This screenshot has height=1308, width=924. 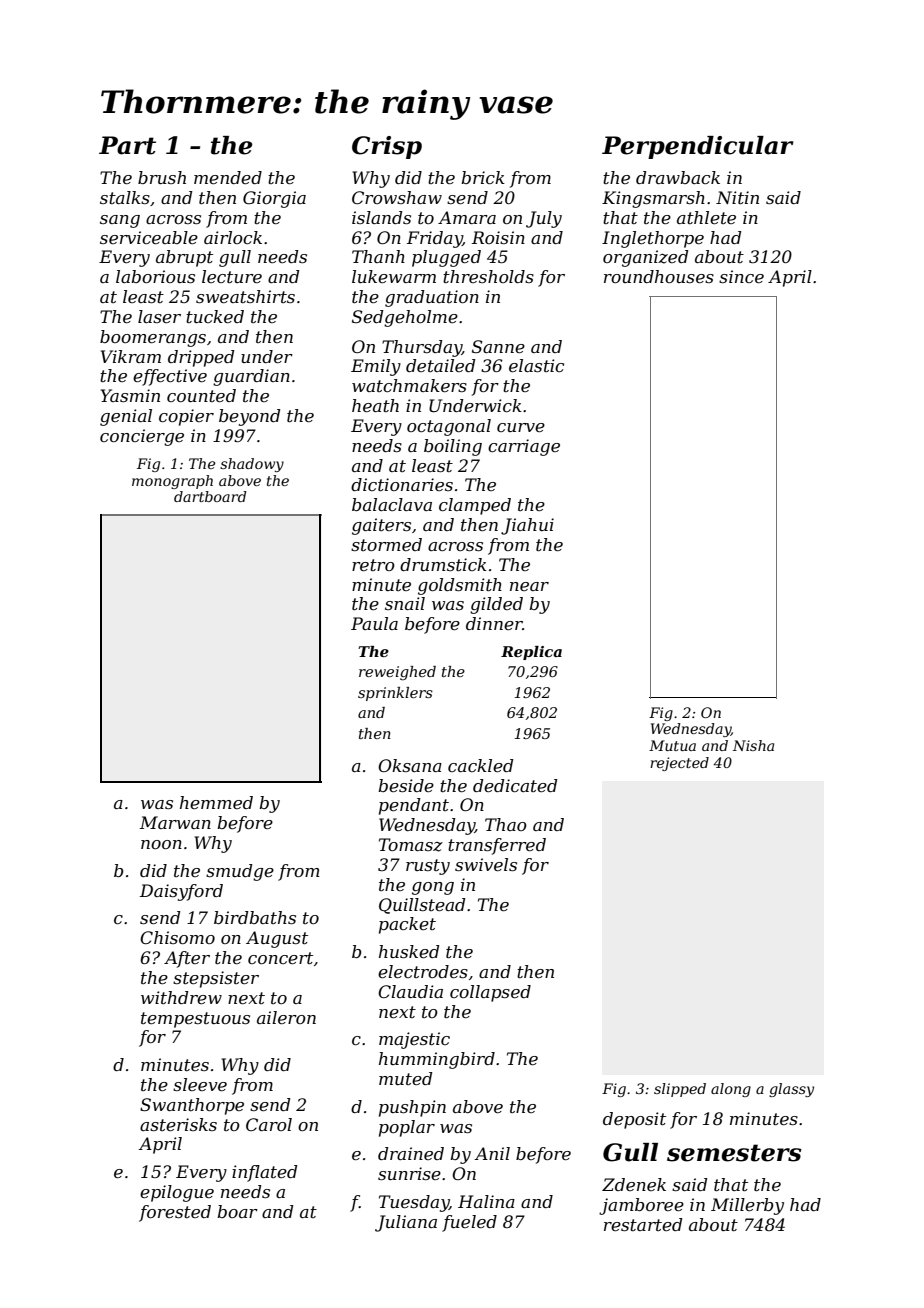 What do you see at coordinates (423, 971) in the screenshot?
I see `electrodes` at bounding box center [423, 971].
